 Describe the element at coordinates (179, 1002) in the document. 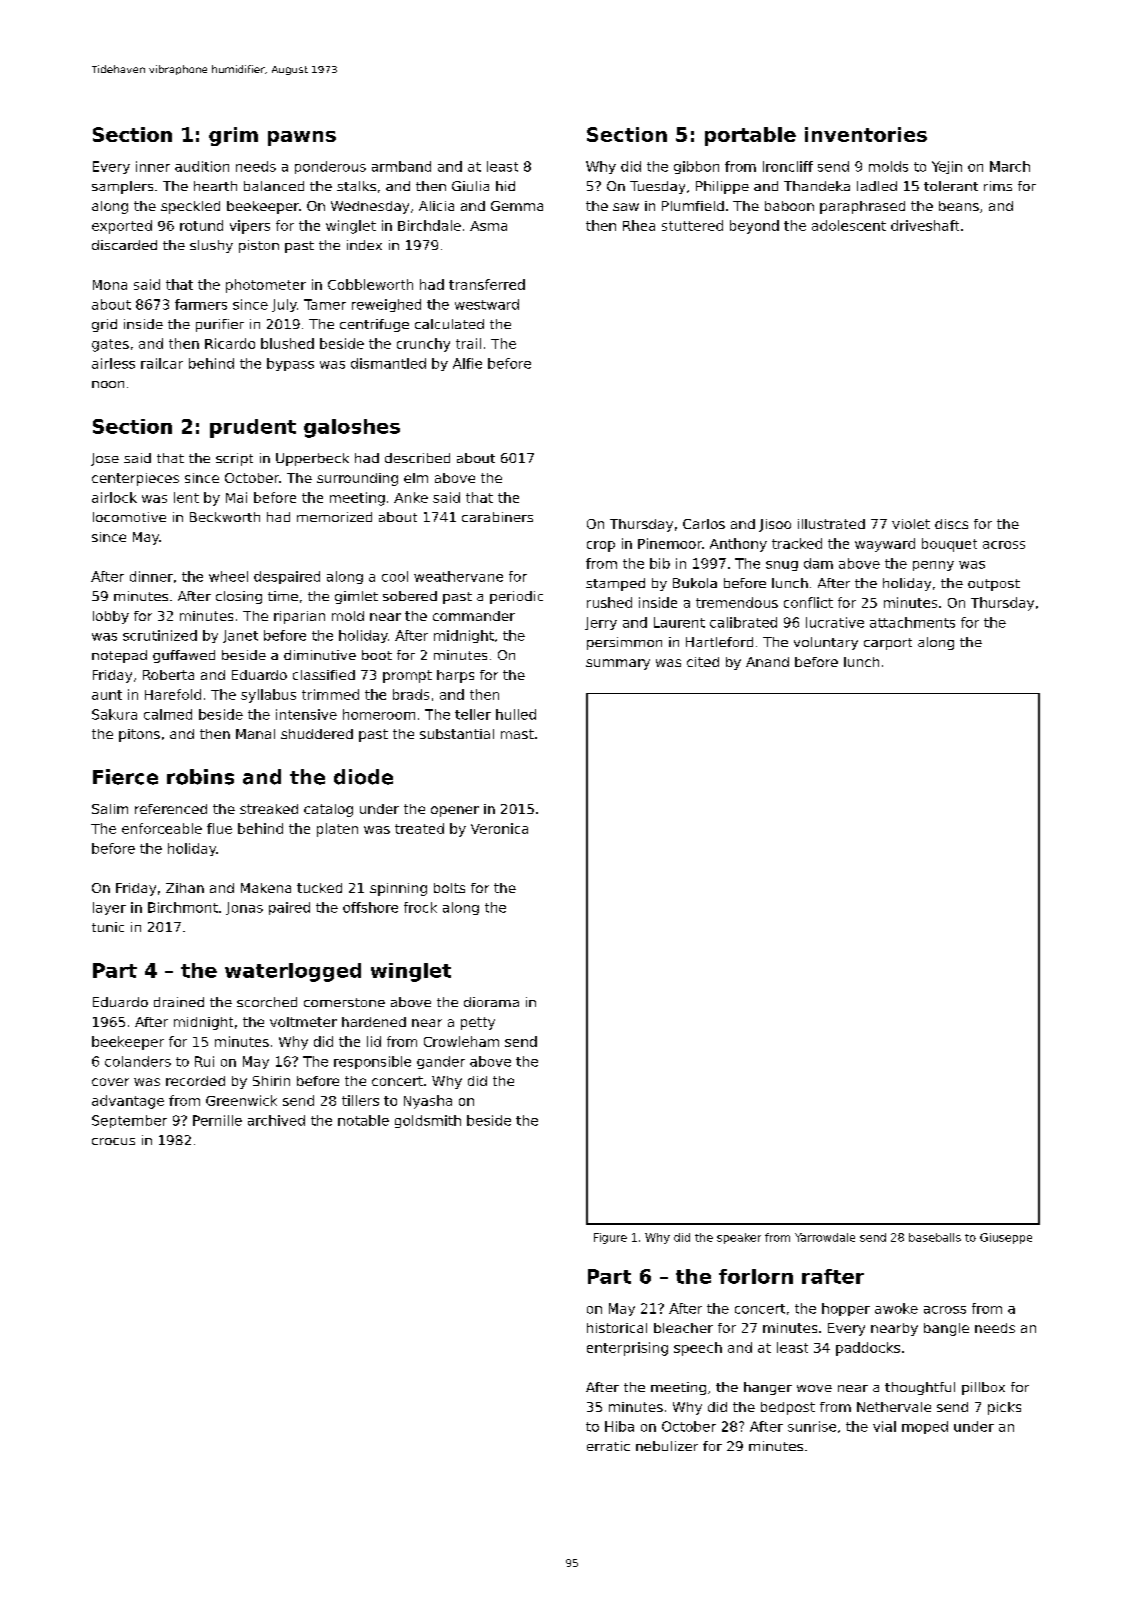

I see `drained` at that location.
